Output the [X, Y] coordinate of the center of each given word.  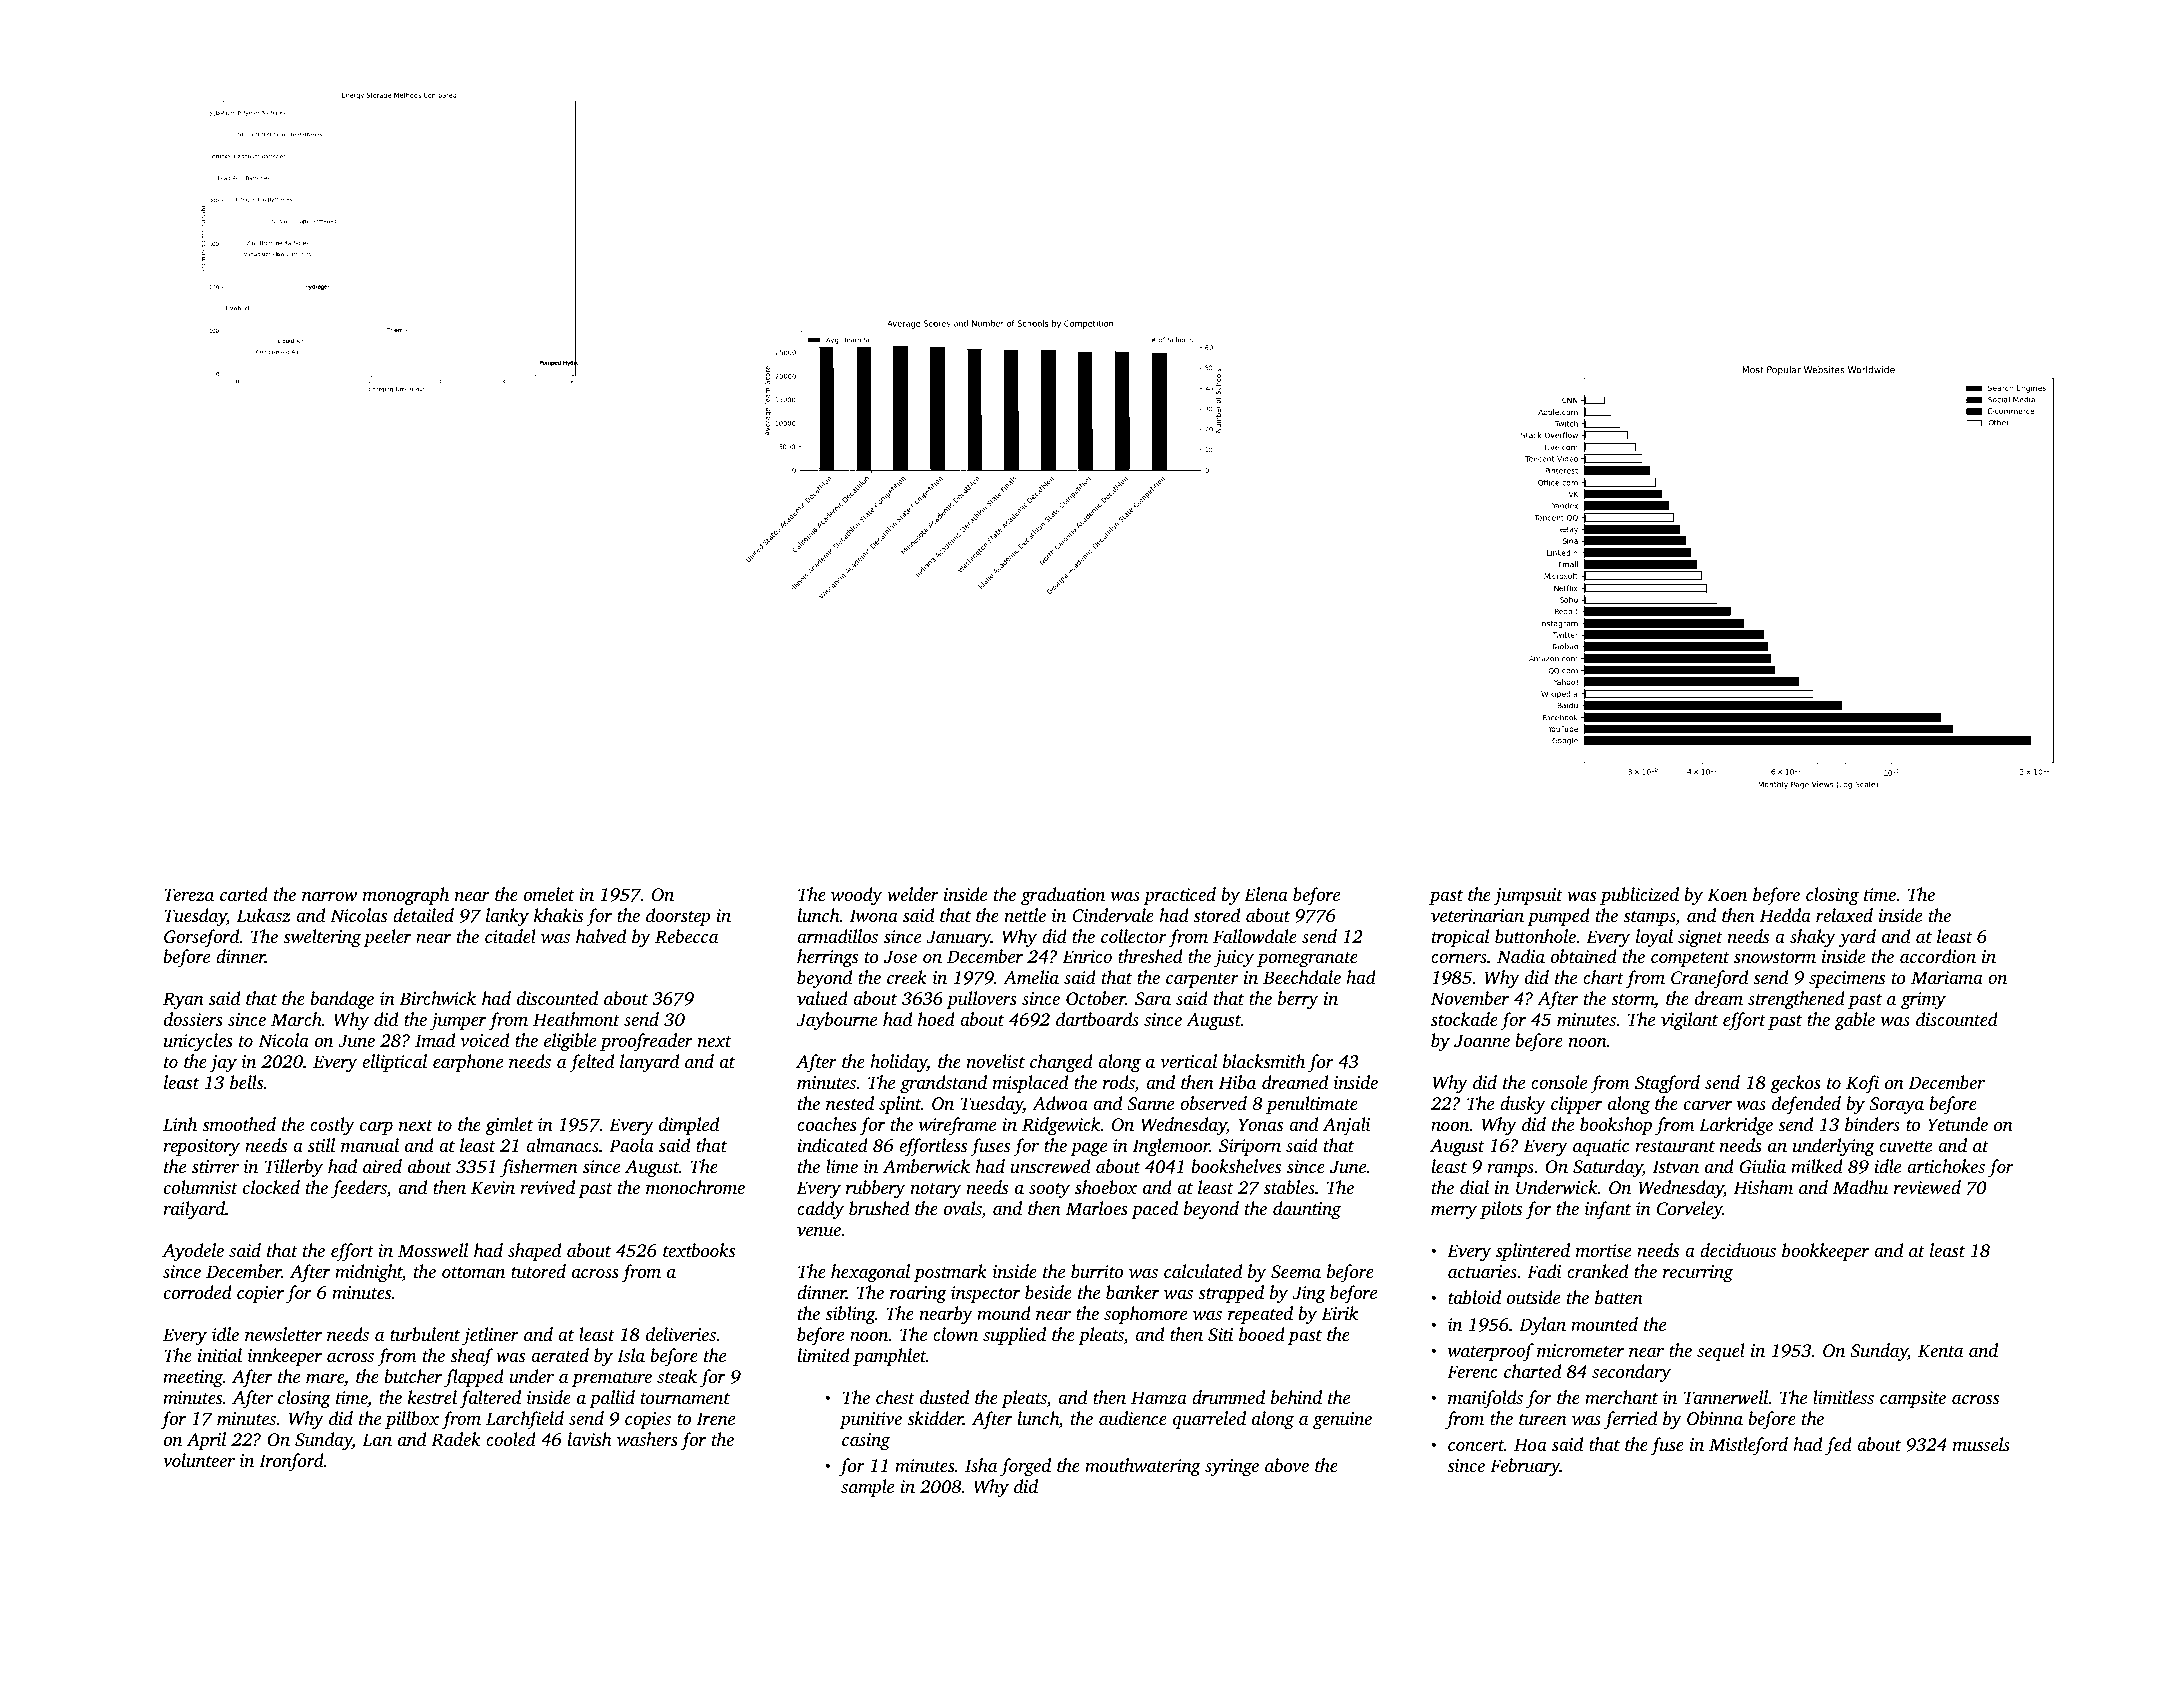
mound [1004, 1313]
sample [867, 1488]
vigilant [1689, 1021]
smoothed [239, 1124]
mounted [1604, 1324]
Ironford [291, 1462]
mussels [1981, 1444]
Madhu [1860, 1187]
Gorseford [201, 938]
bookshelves [1236, 1166]
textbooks [699, 1250]
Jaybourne [837, 1021]
